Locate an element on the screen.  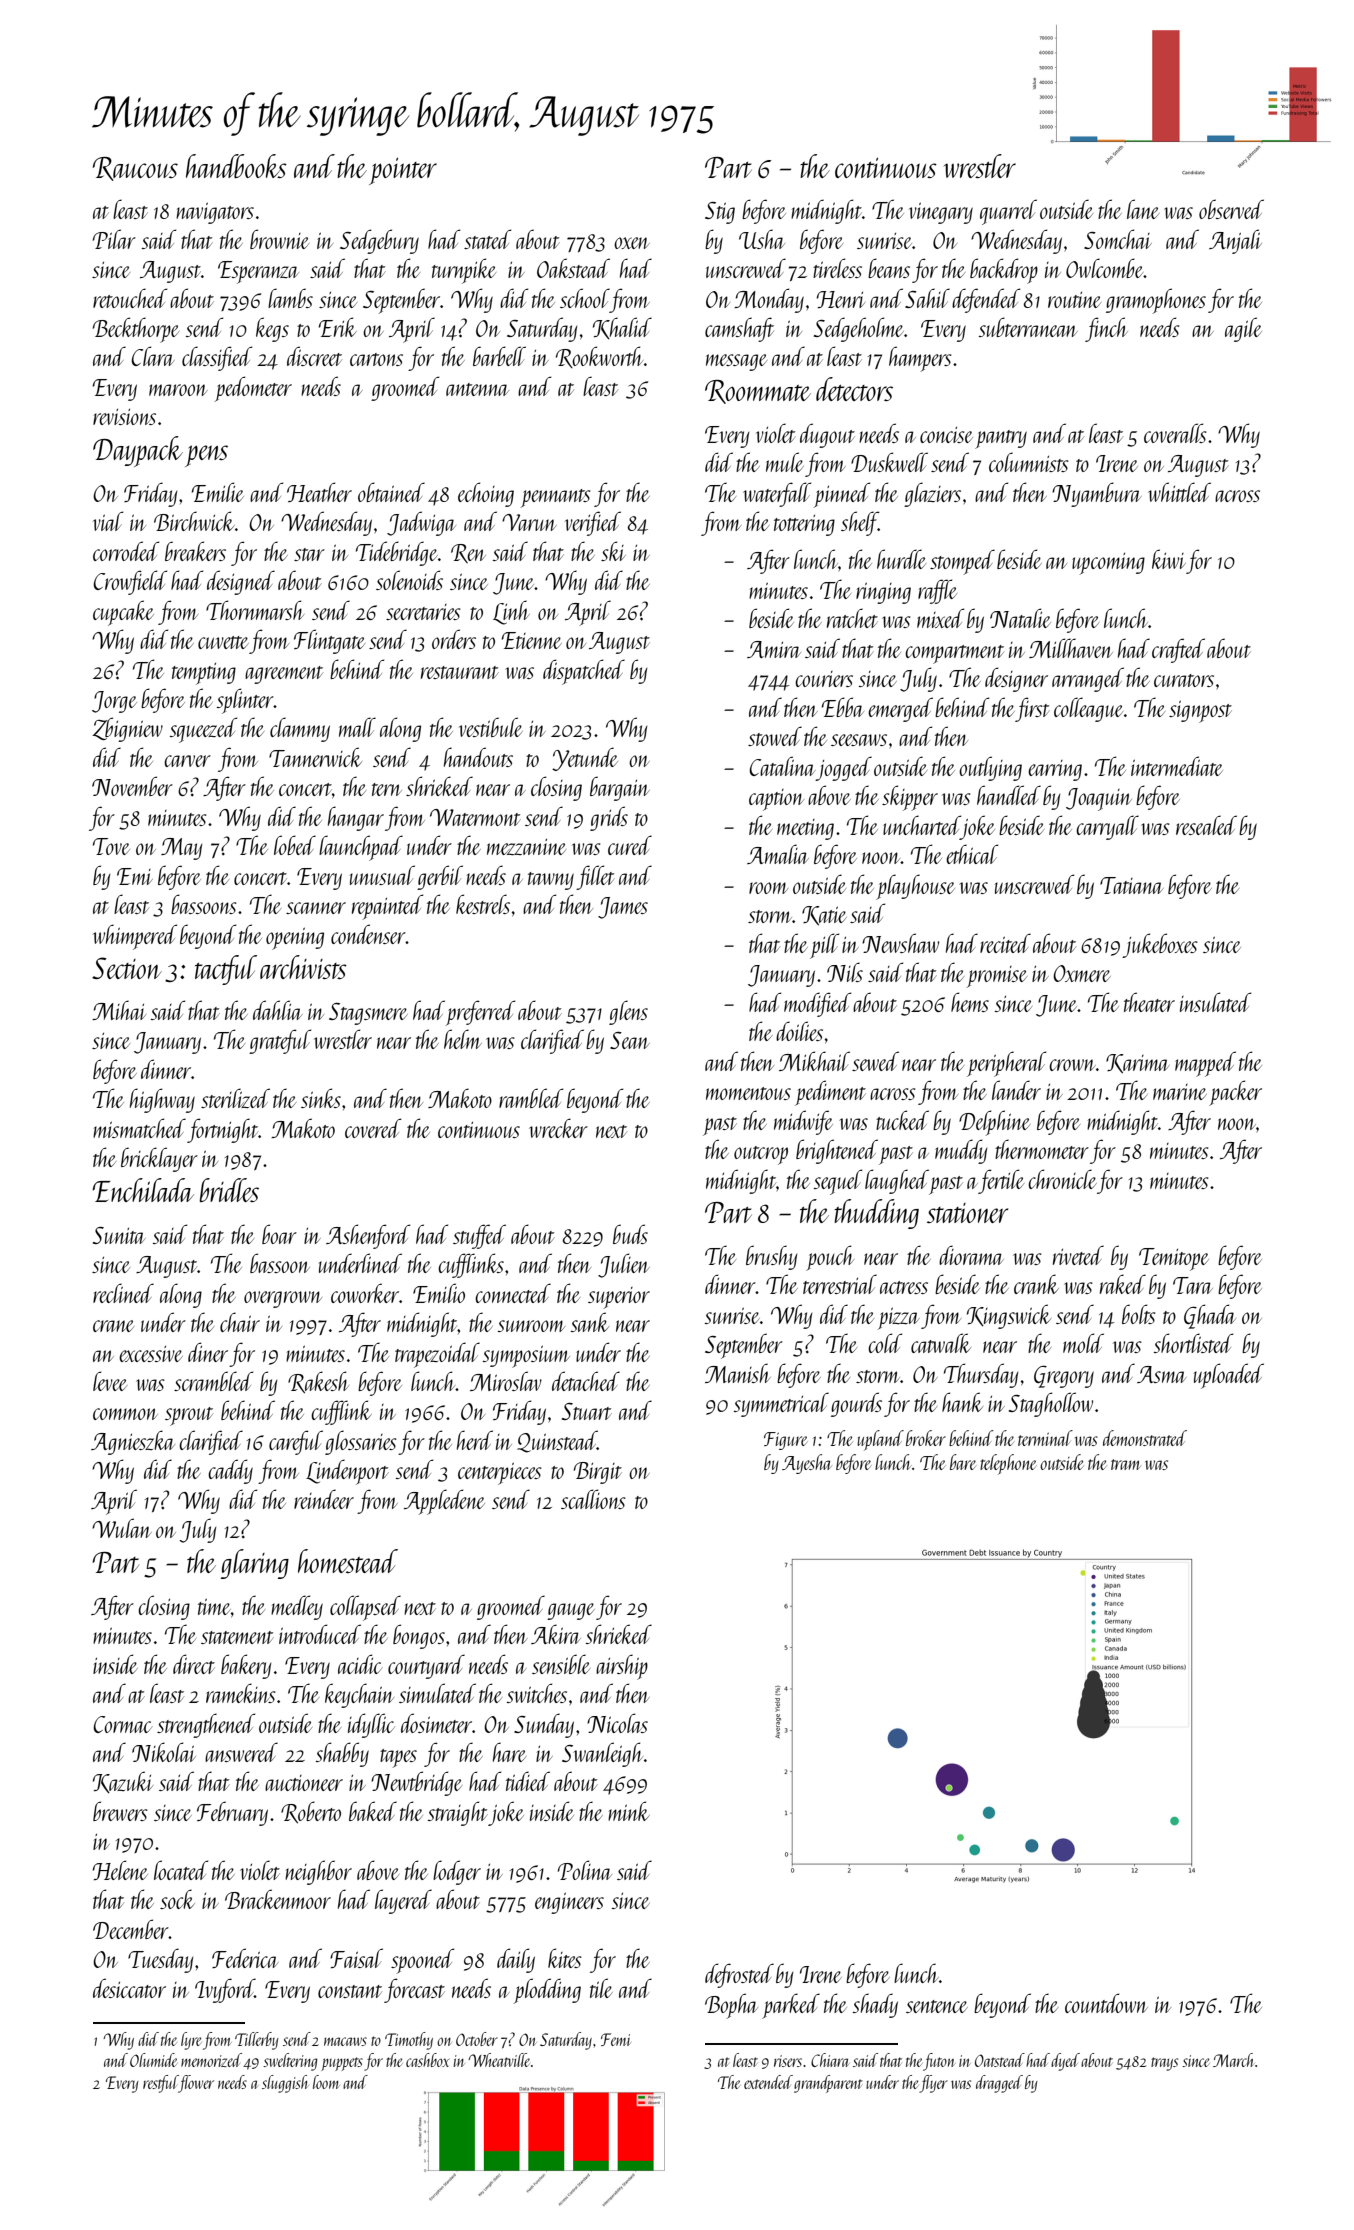
demonstrated is located at coordinates (1145, 1438).
